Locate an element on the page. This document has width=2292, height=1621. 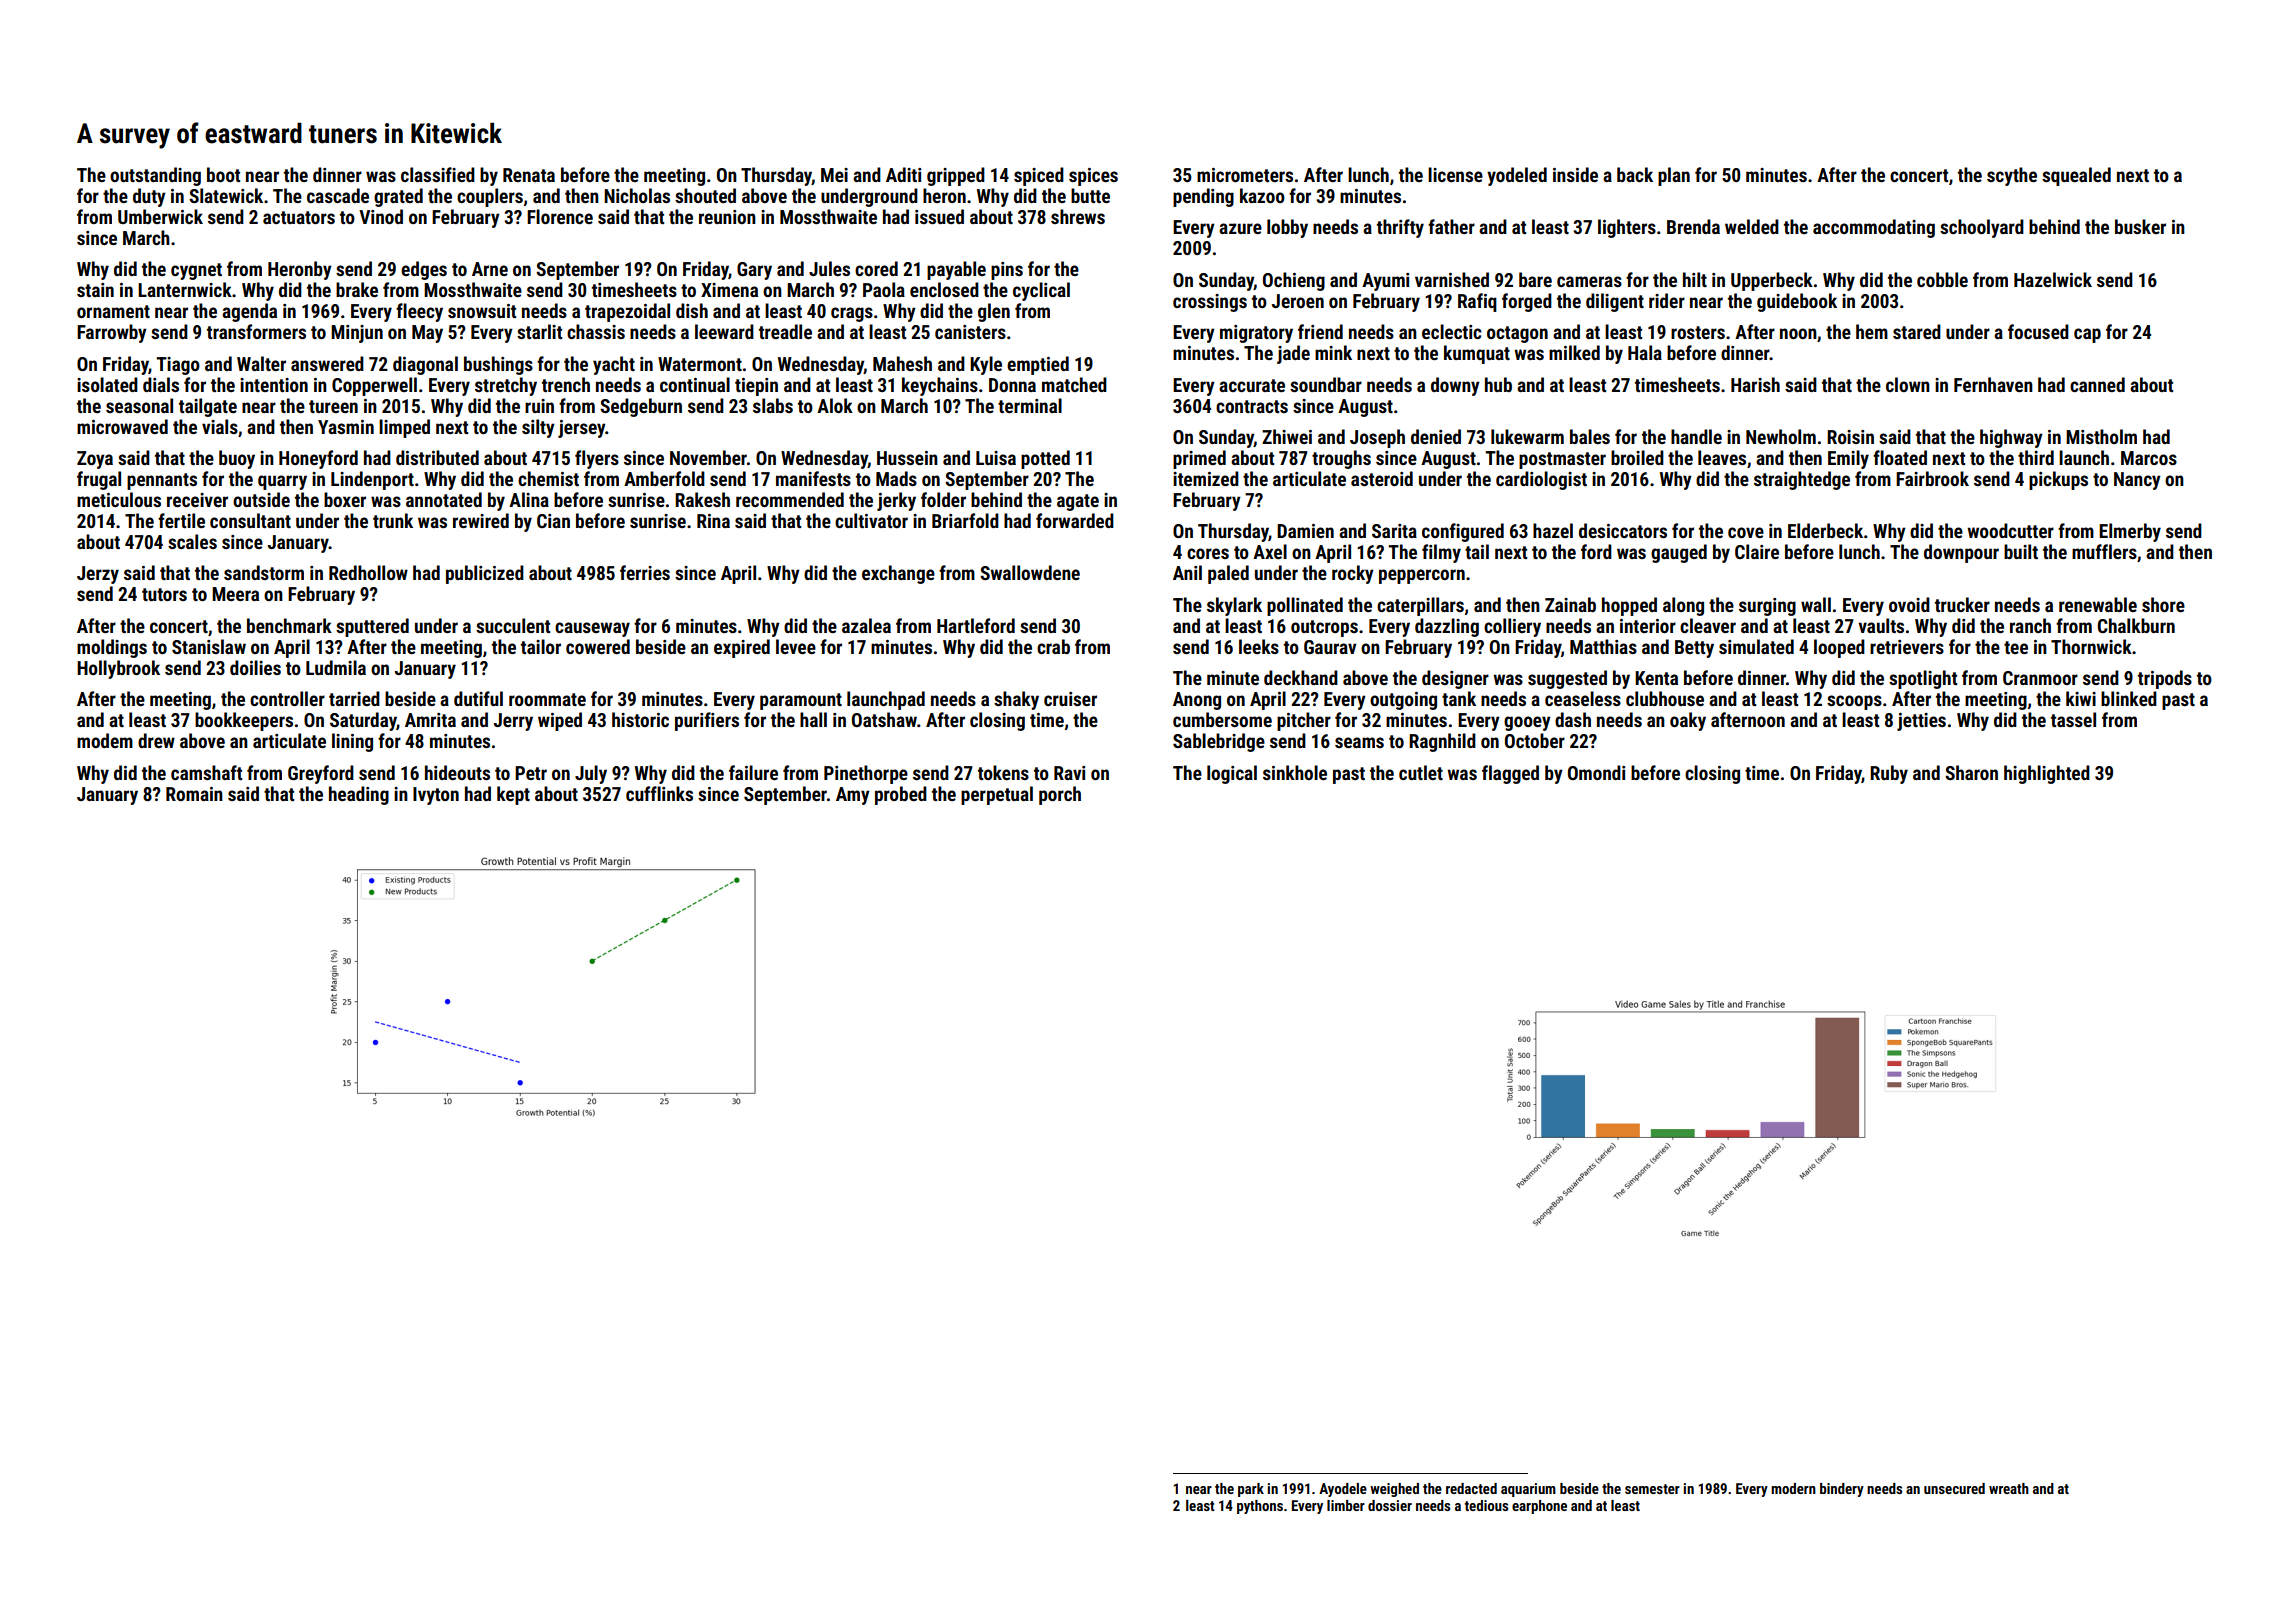
busker is located at coordinates (2140, 226).
